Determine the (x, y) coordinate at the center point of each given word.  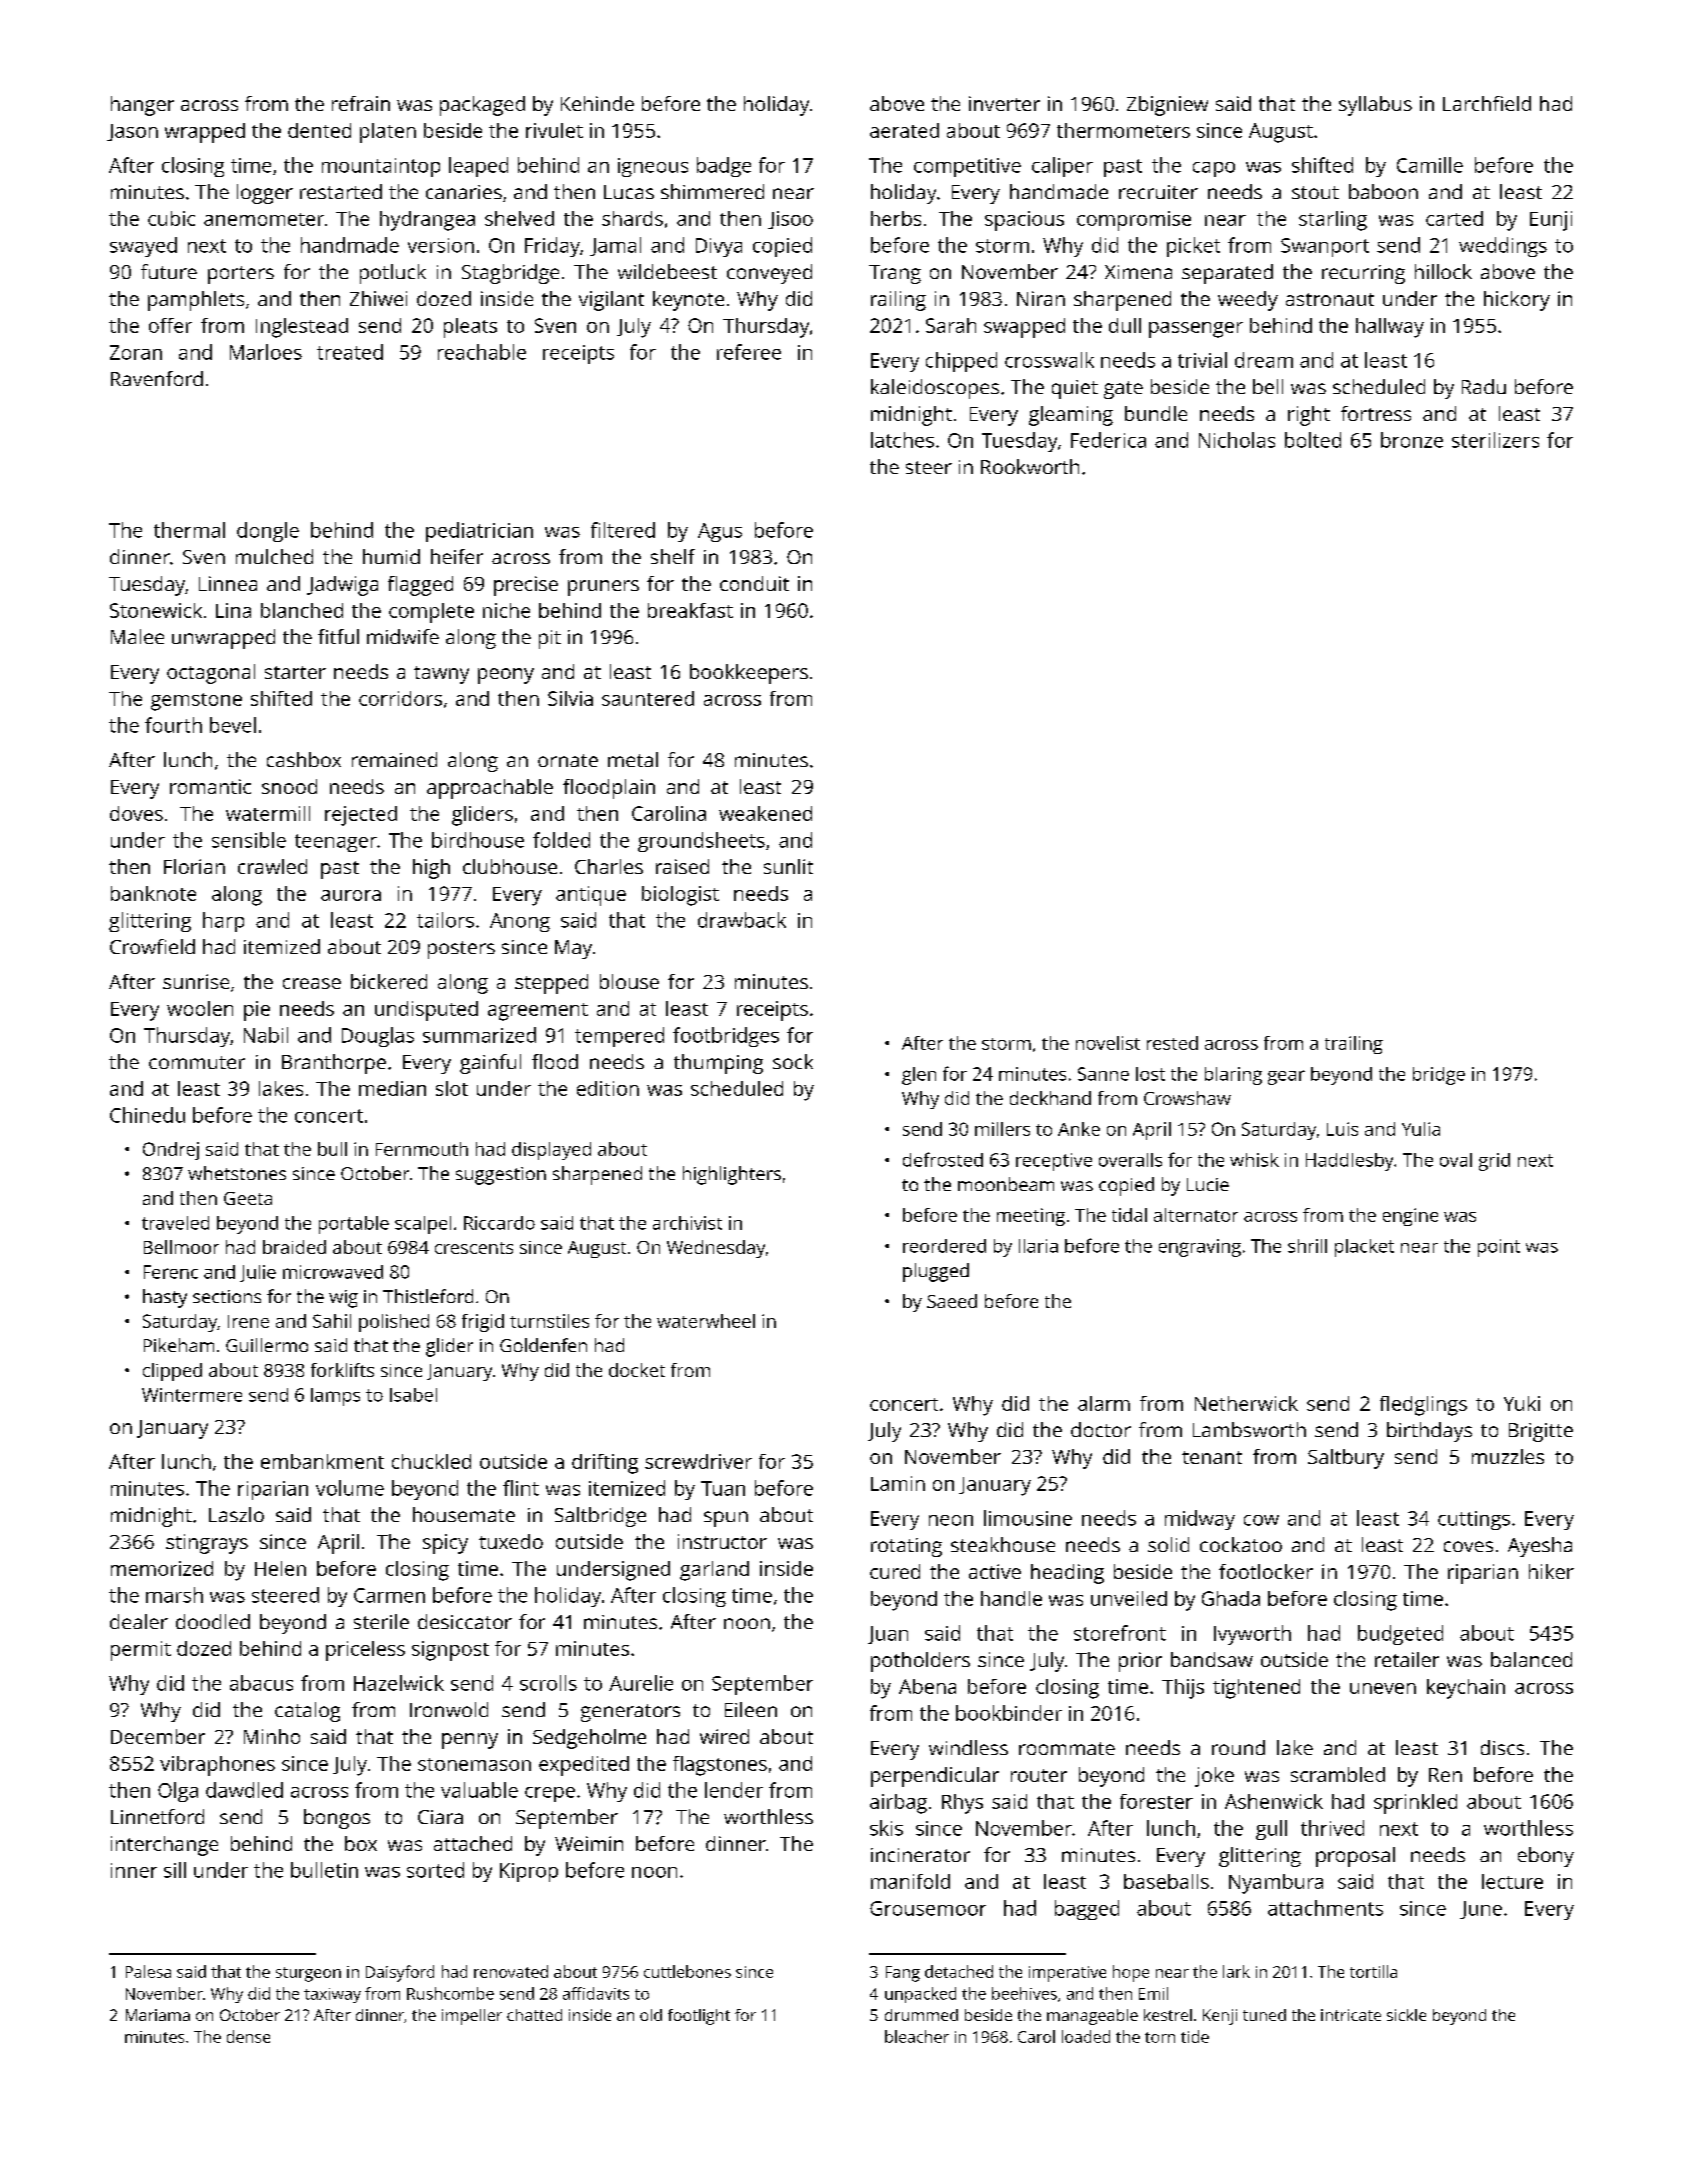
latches (902, 440)
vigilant (611, 301)
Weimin (589, 1843)
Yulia (1421, 1129)
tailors (445, 920)
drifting (605, 1464)
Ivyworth (1252, 1635)
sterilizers (1495, 440)
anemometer (264, 219)
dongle (268, 532)
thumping (718, 1064)
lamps (335, 1397)
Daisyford (400, 1973)
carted (1454, 218)
